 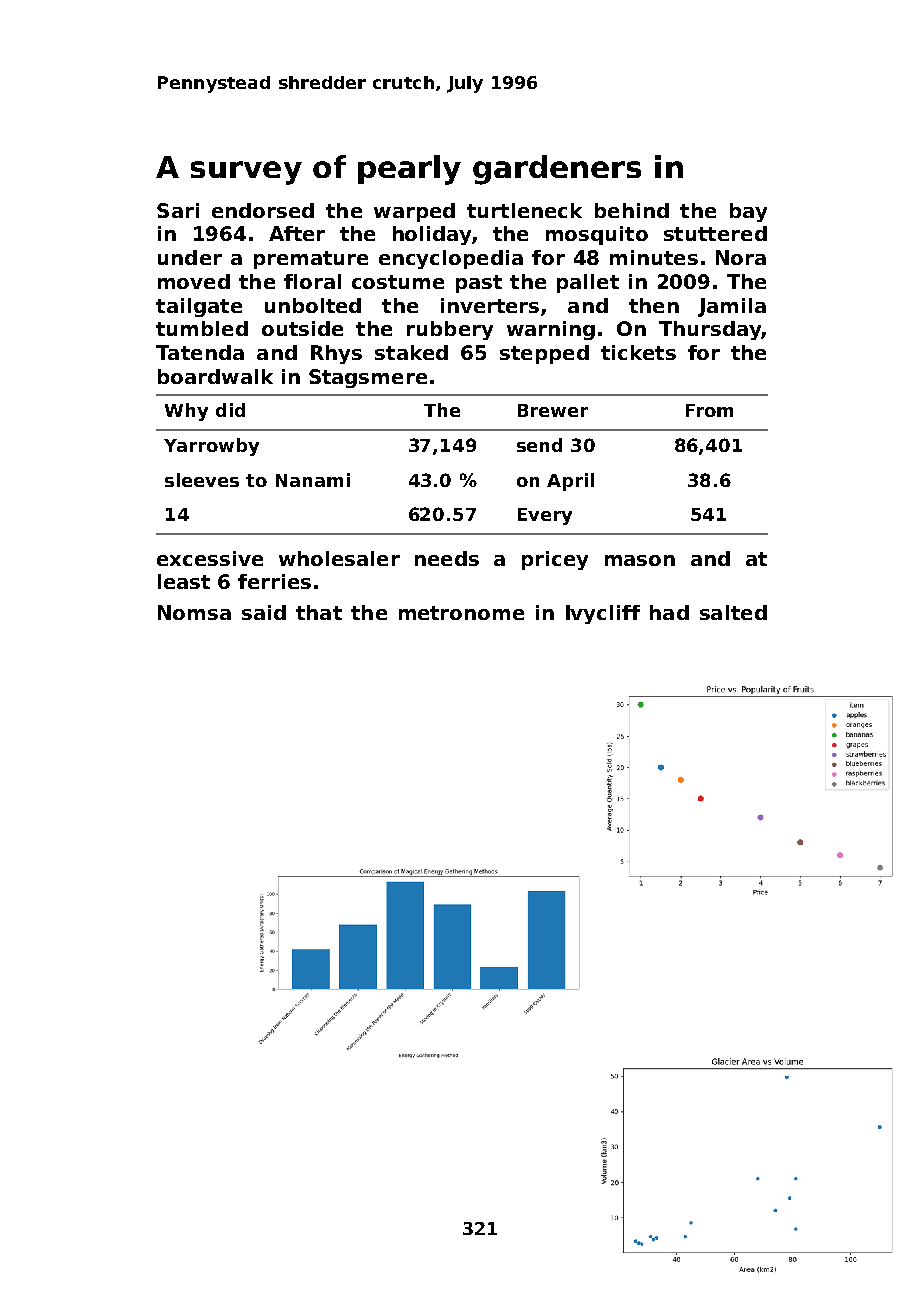 I want to click on Every, so click(x=545, y=516).
